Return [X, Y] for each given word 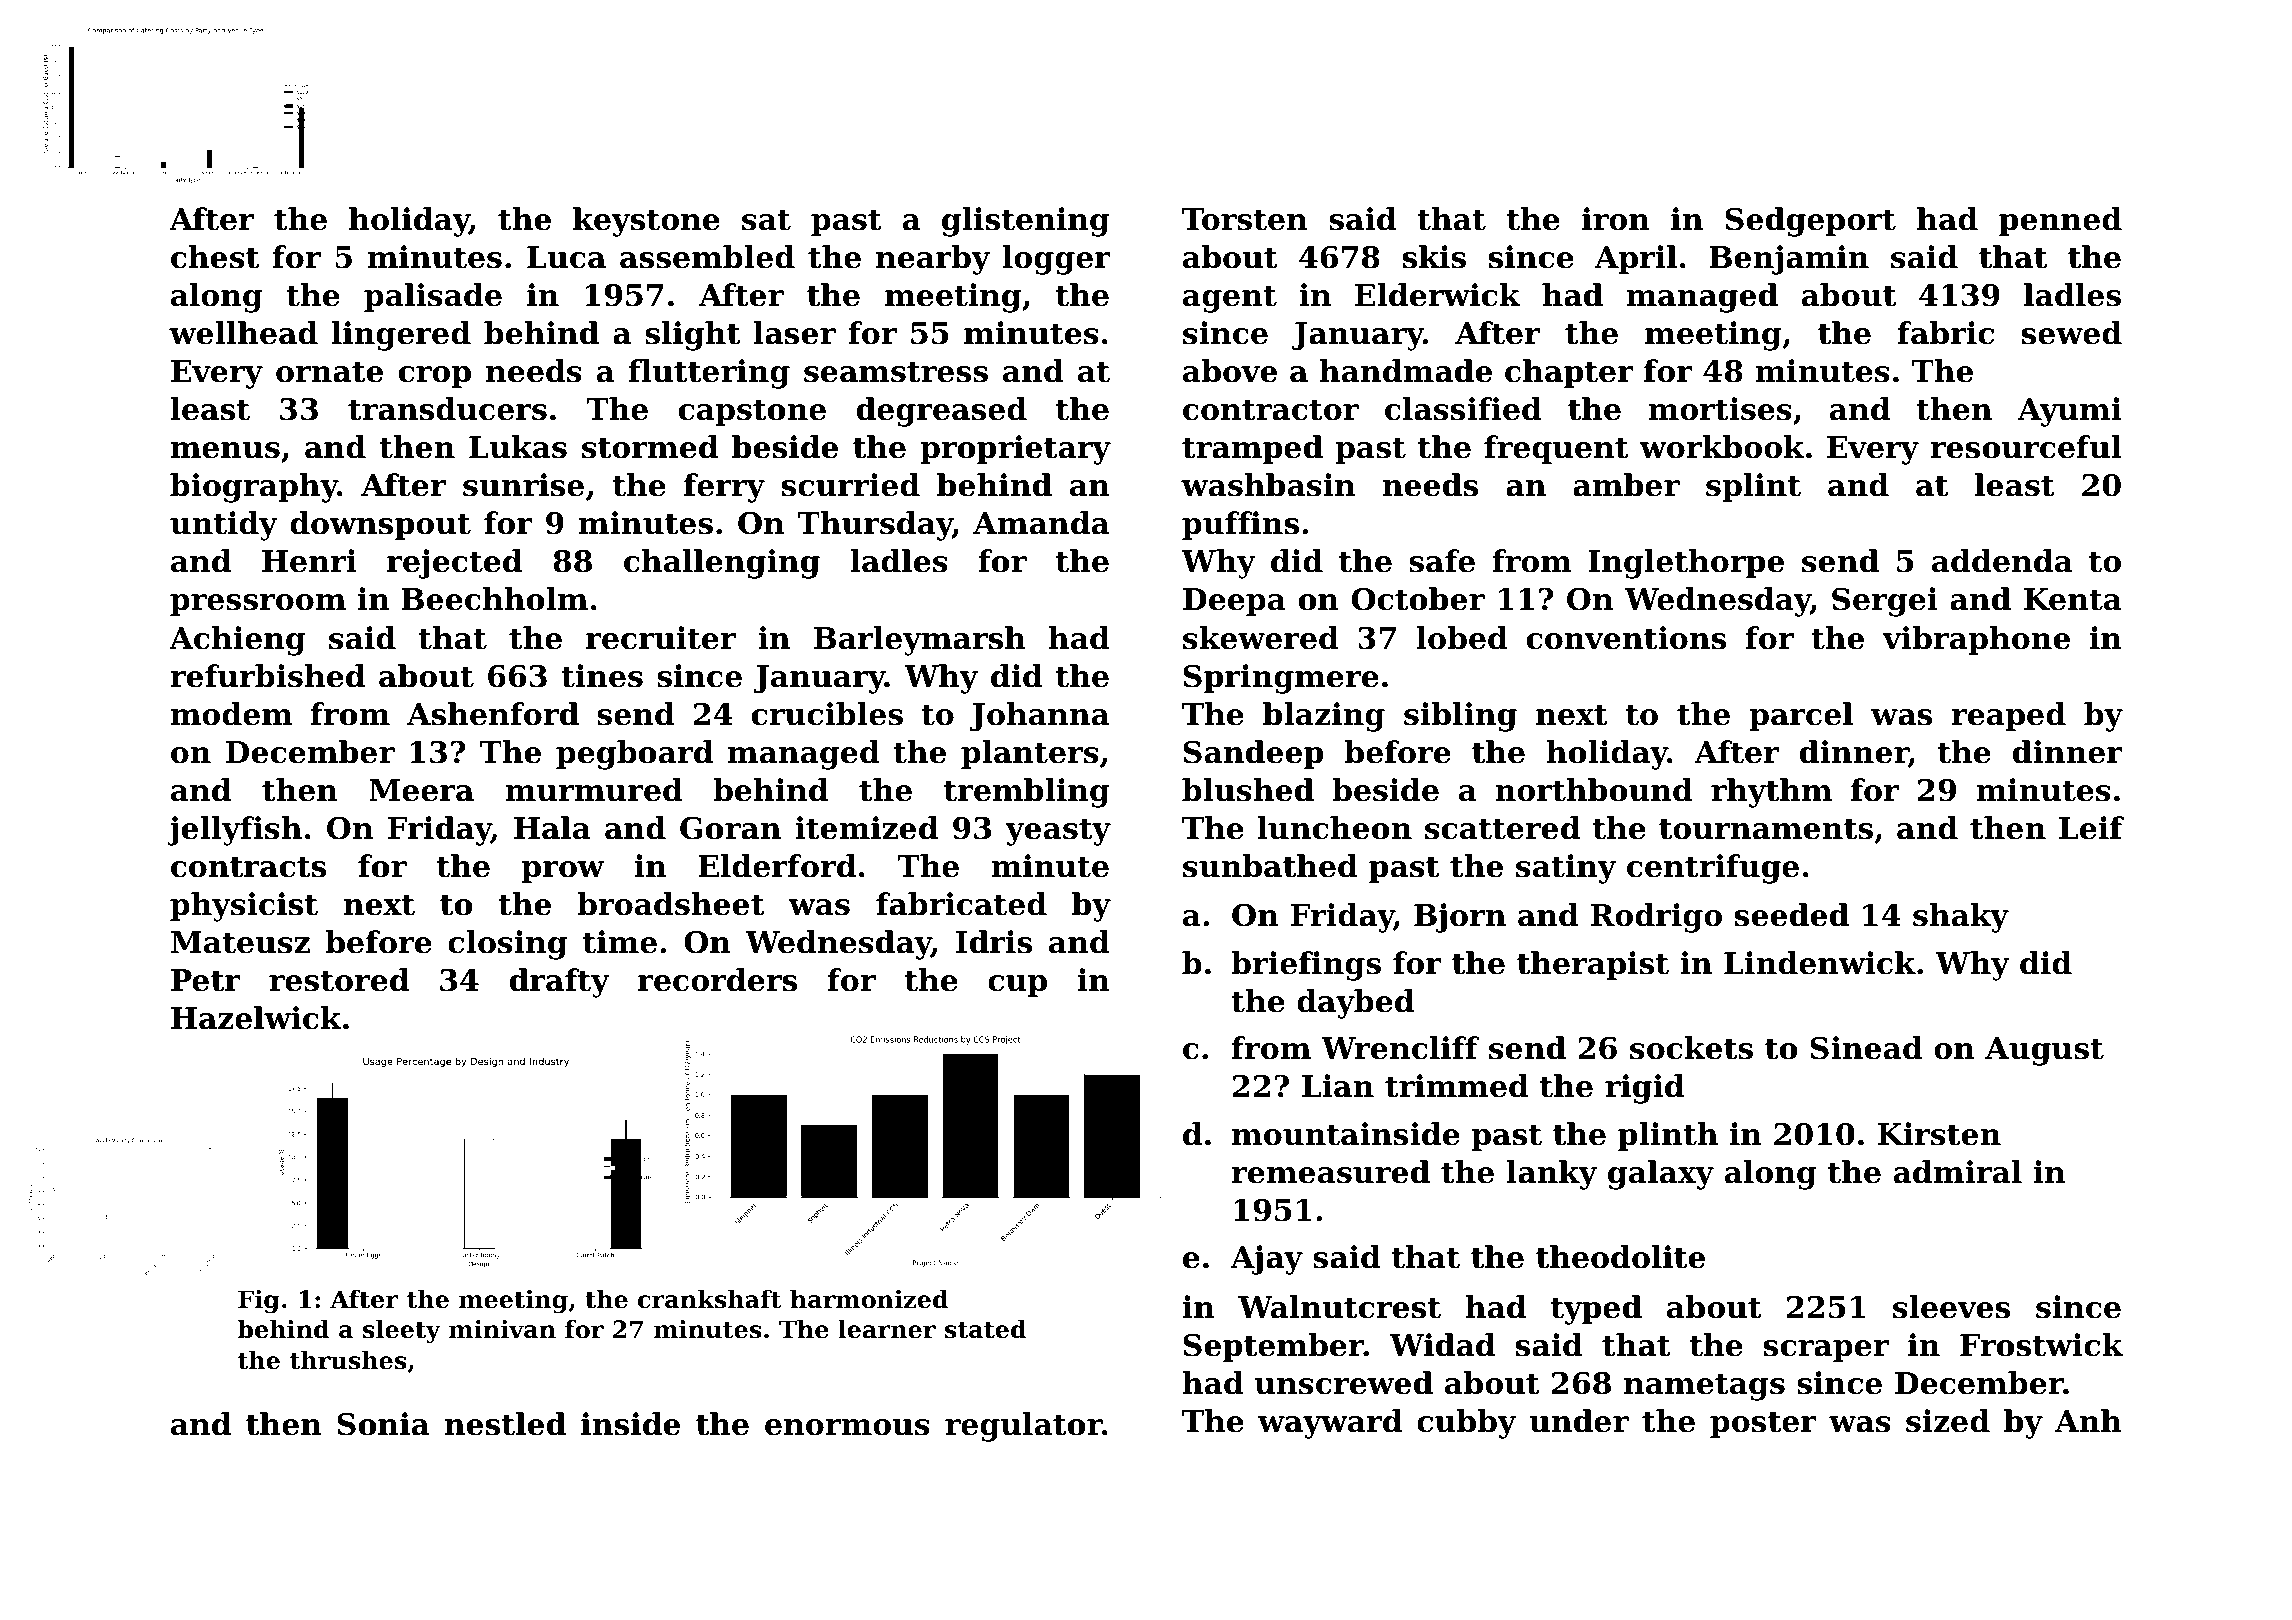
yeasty [1058, 832]
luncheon [1334, 828]
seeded [1792, 915]
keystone [646, 222]
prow [563, 872]
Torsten [1244, 219]
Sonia [383, 1424]
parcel [1801, 716]
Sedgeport [1811, 222]
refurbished [267, 676]
